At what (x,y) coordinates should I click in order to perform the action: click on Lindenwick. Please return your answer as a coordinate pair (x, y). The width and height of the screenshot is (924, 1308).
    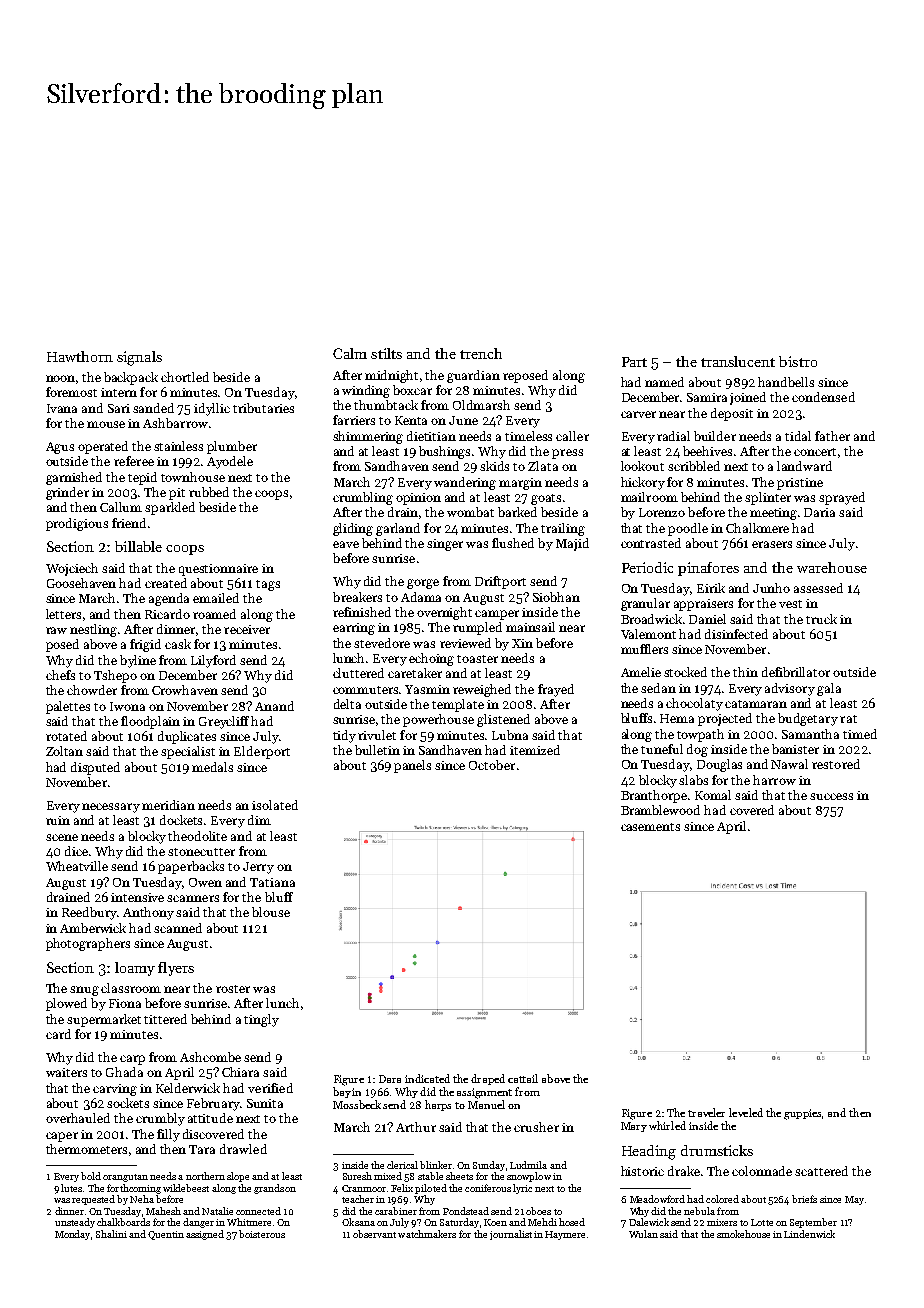
    Looking at the image, I should click on (809, 1234).
